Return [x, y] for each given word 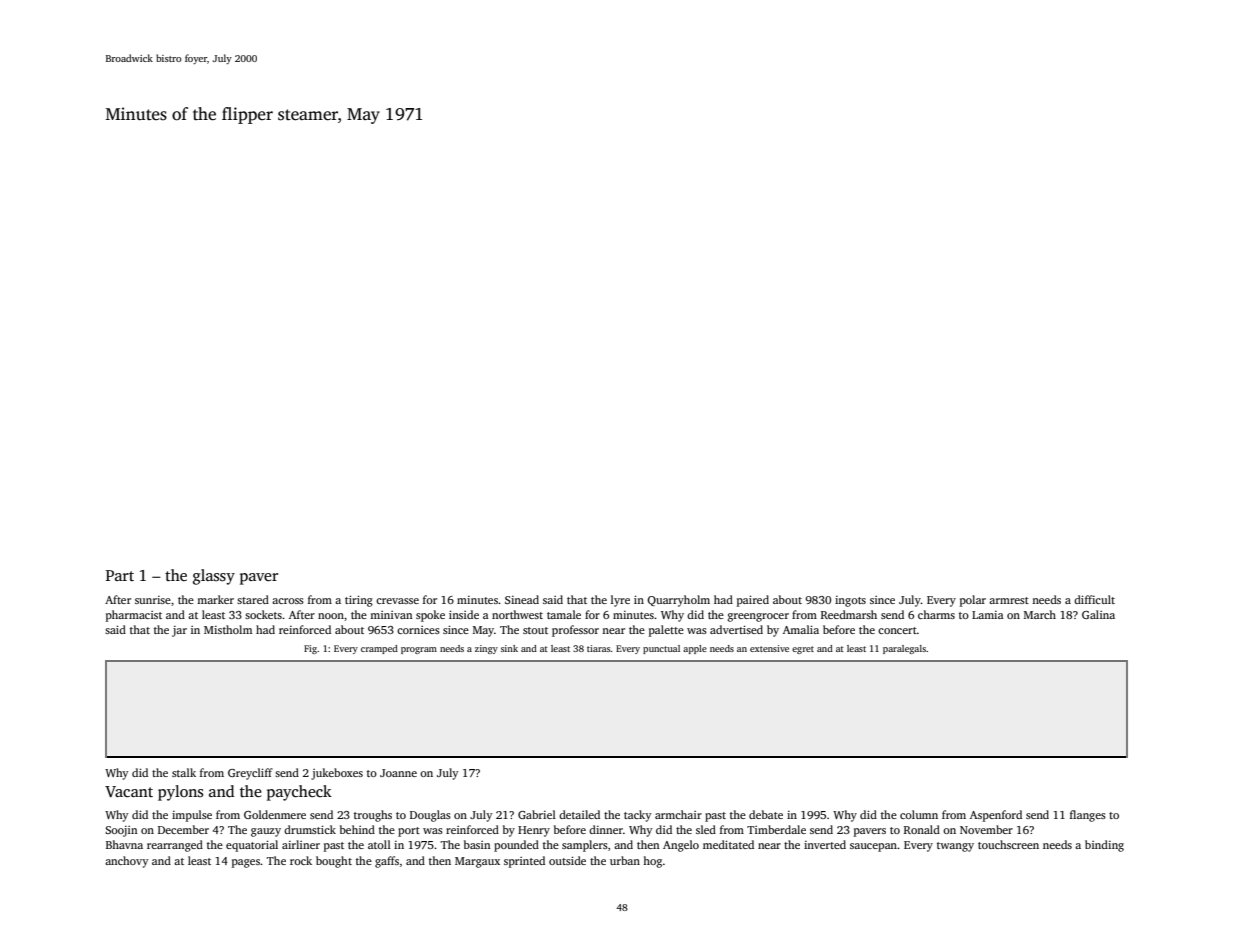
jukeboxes [337, 774]
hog [652, 862]
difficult [1094, 599]
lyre [620, 601]
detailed [579, 814]
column [919, 814]
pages [246, 863]
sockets [263, 614]
